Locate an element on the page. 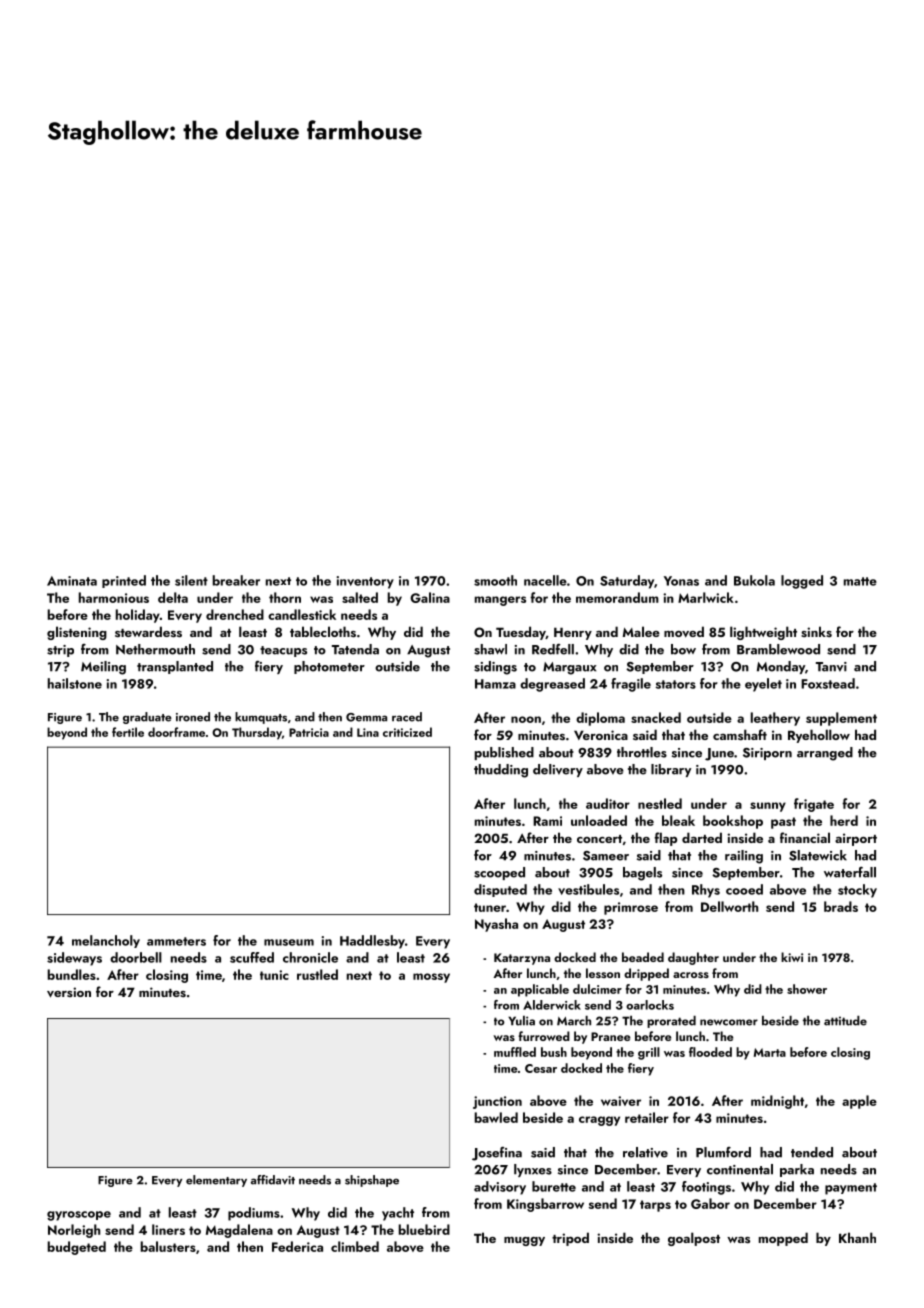 The height and width of the document is (1308, 924). Tanvi is located at coordinates (831, 667).
